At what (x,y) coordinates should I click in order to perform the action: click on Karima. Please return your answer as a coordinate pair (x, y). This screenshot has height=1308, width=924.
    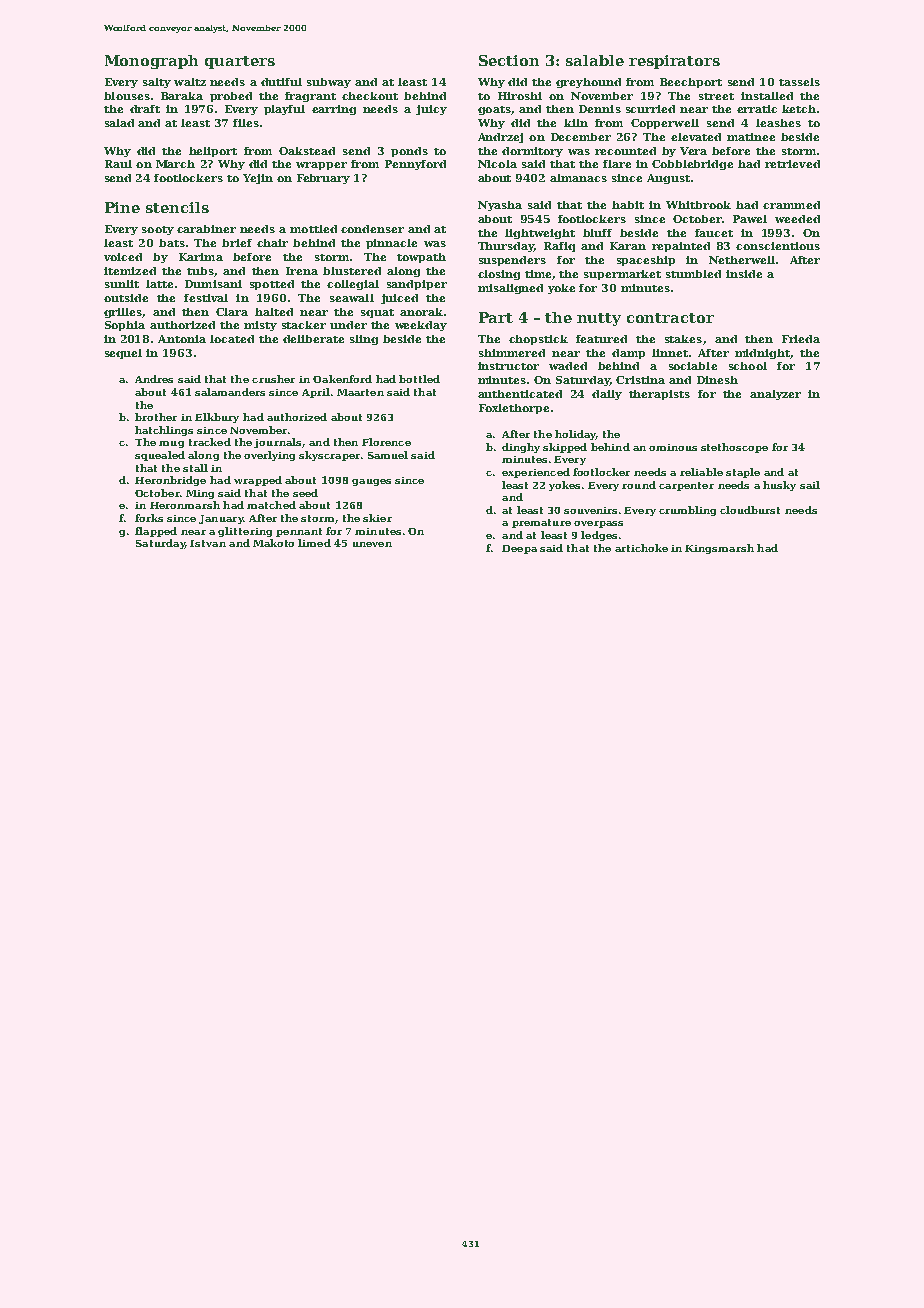
    Looking at the image, I should click on (201, 257).
